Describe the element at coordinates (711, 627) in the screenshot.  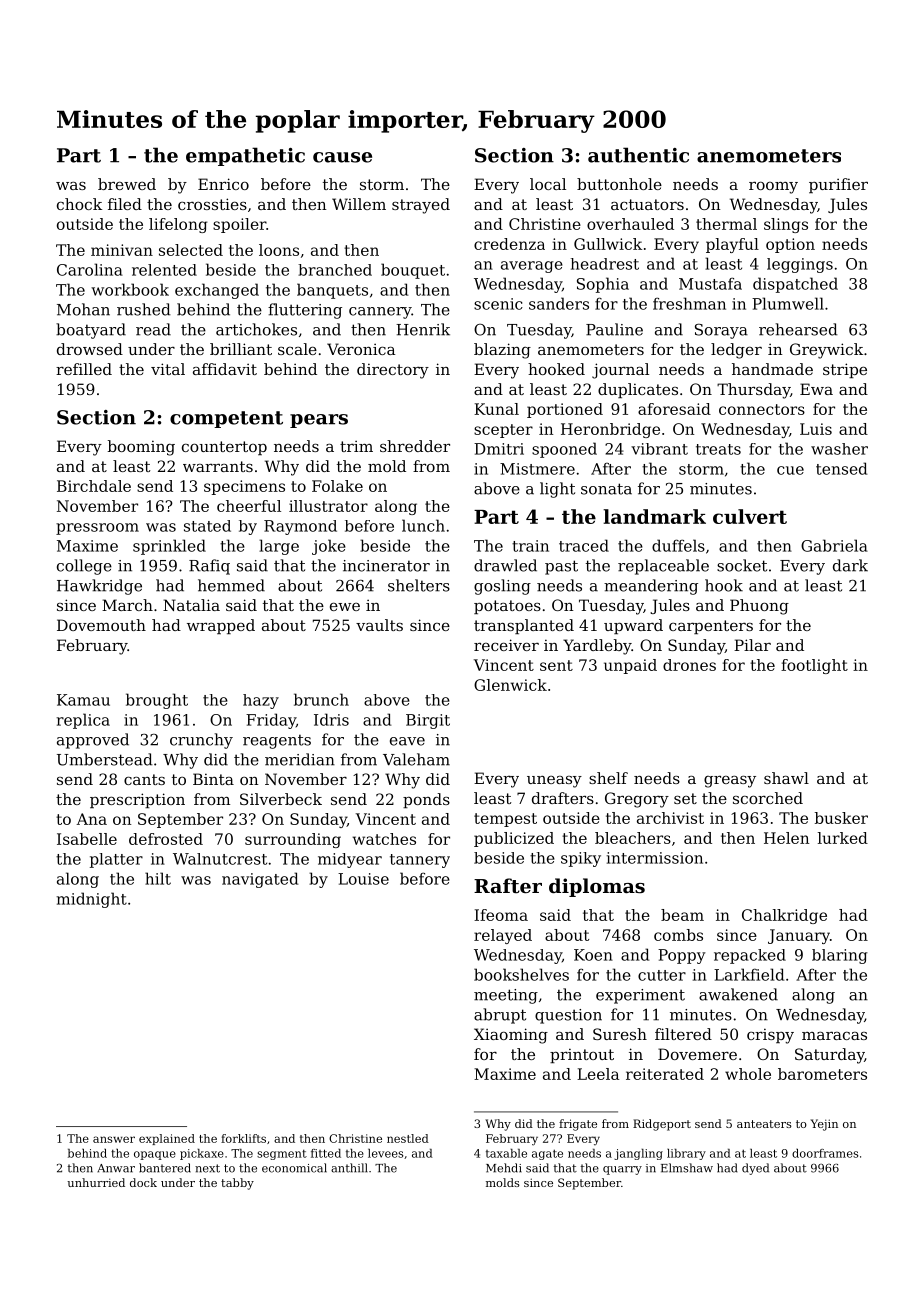
I see `carpenters` at that location.
